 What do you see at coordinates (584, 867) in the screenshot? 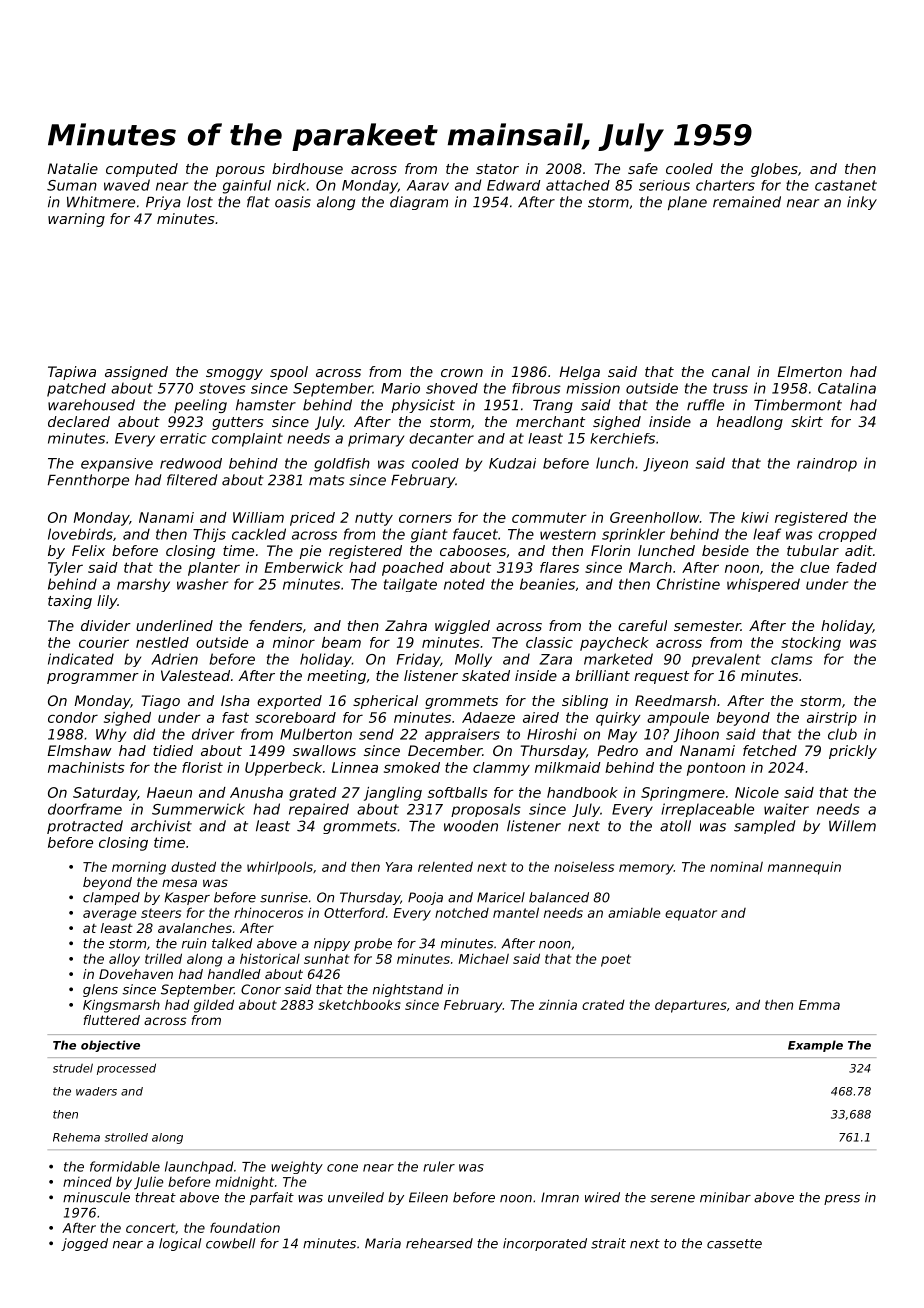
I see `noiseless` at bounding box center [584, 867].
